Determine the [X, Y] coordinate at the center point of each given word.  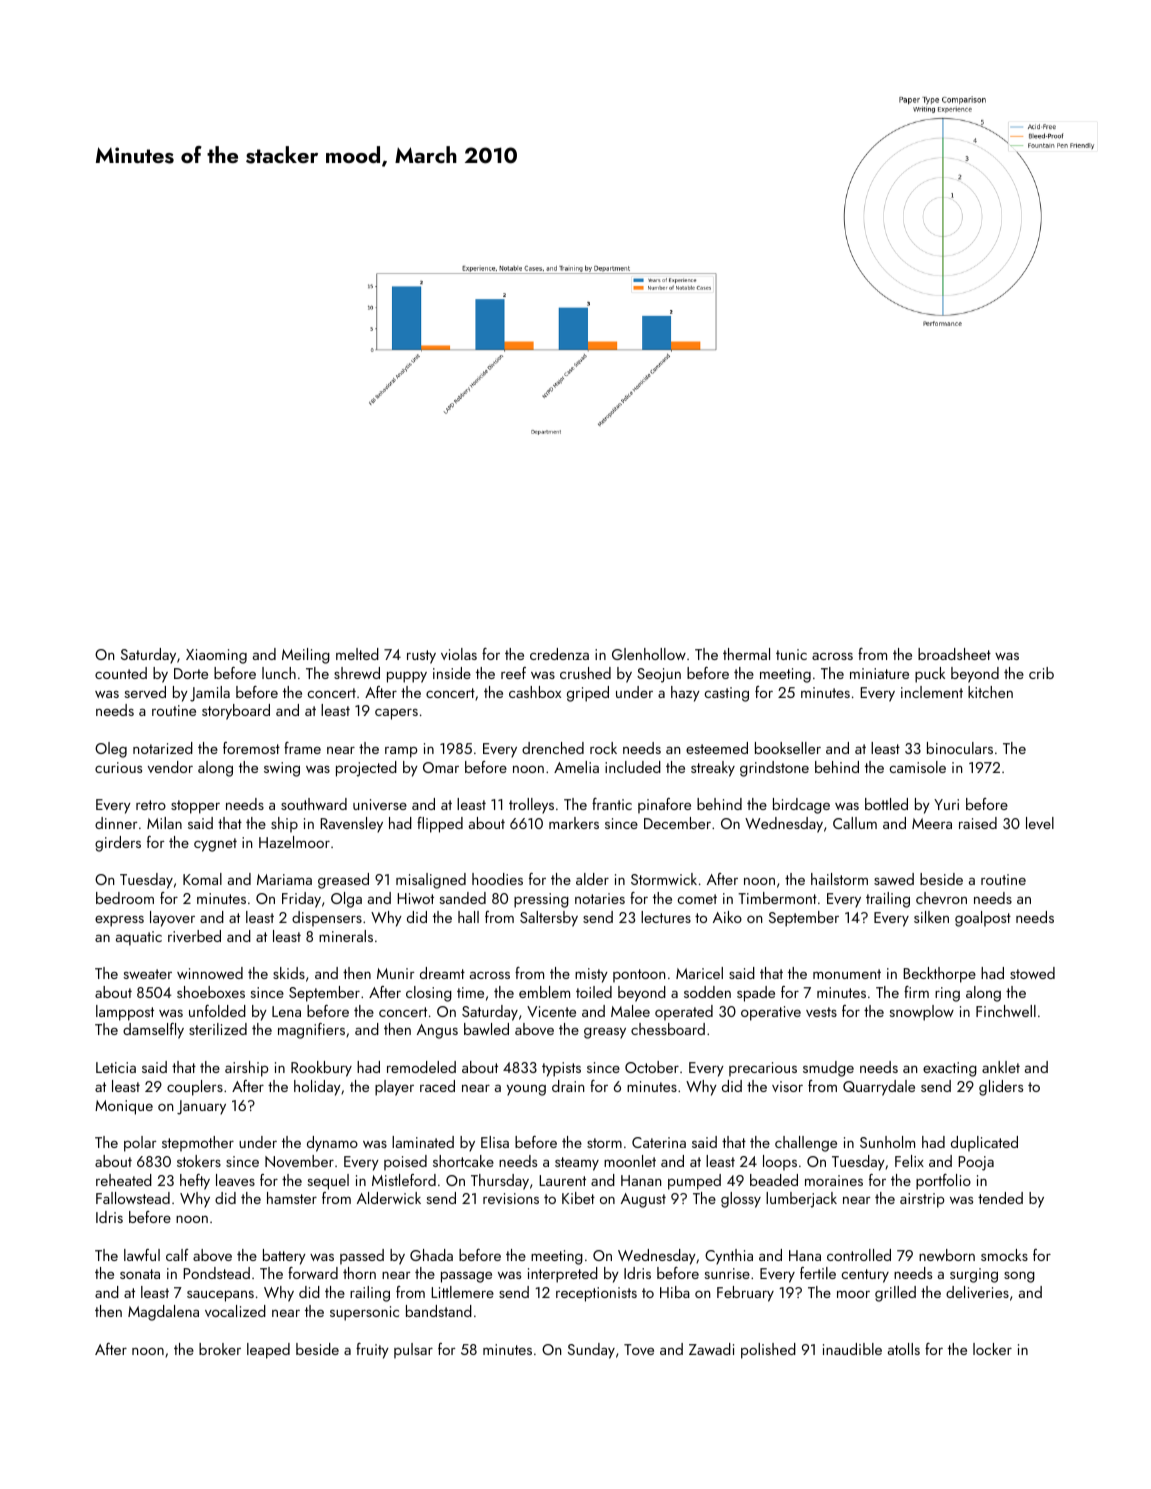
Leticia [116, 1067]
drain [568, 1086]
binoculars [960, 748]
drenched [553, 748]
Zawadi [711, 1349]
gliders [1001, 1088]
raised [978, 823]
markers [574, 823]
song [1019, 1277]
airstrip [922, 1200]
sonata [140, 1274]
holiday [317, 1088]
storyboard [236, 712]
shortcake [463, 1161]
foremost [251, 748]
